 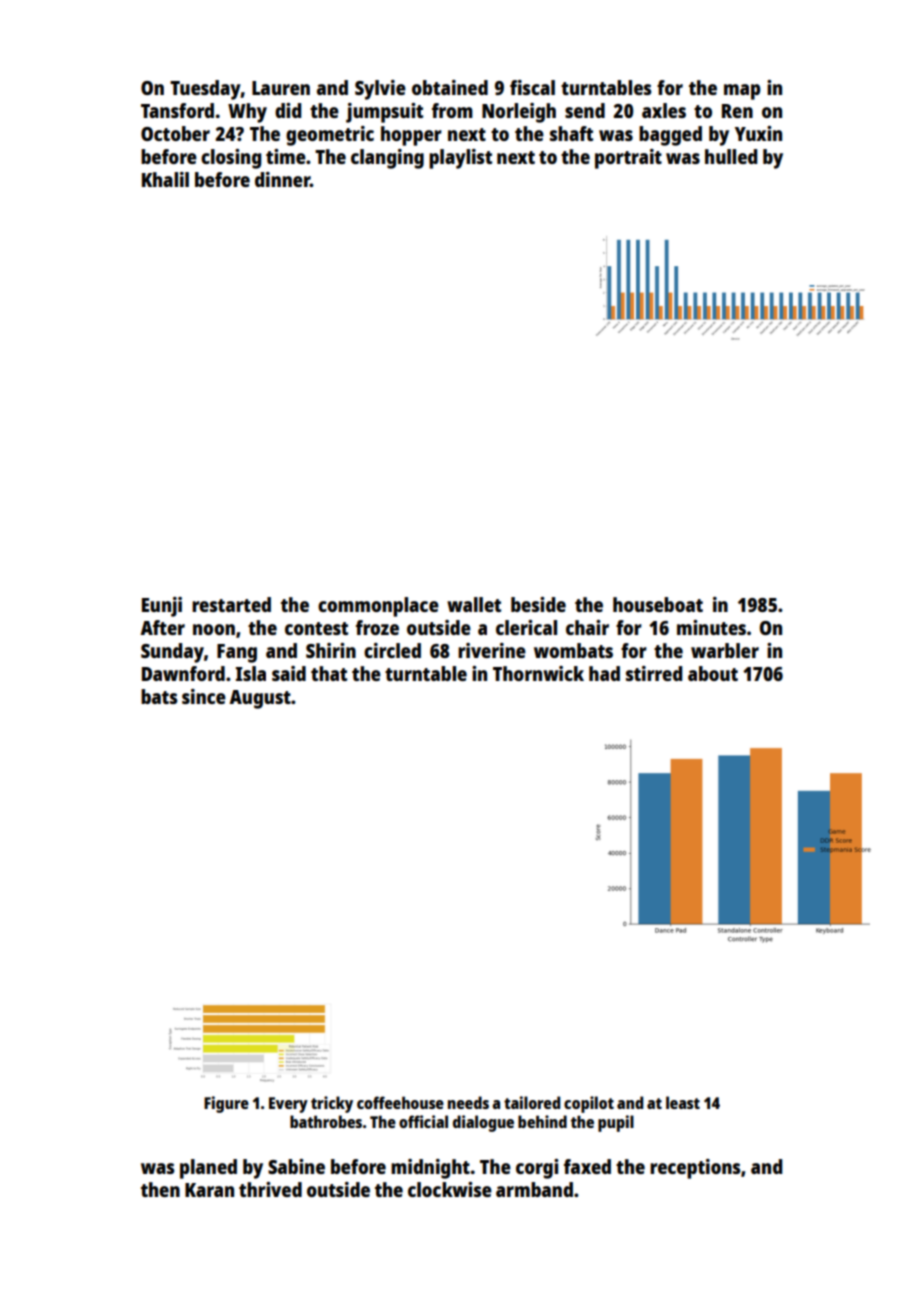 What do you see at coordinates (532, 1102) in the page?
I see `tailored` at bounding box center [532, 1102].
